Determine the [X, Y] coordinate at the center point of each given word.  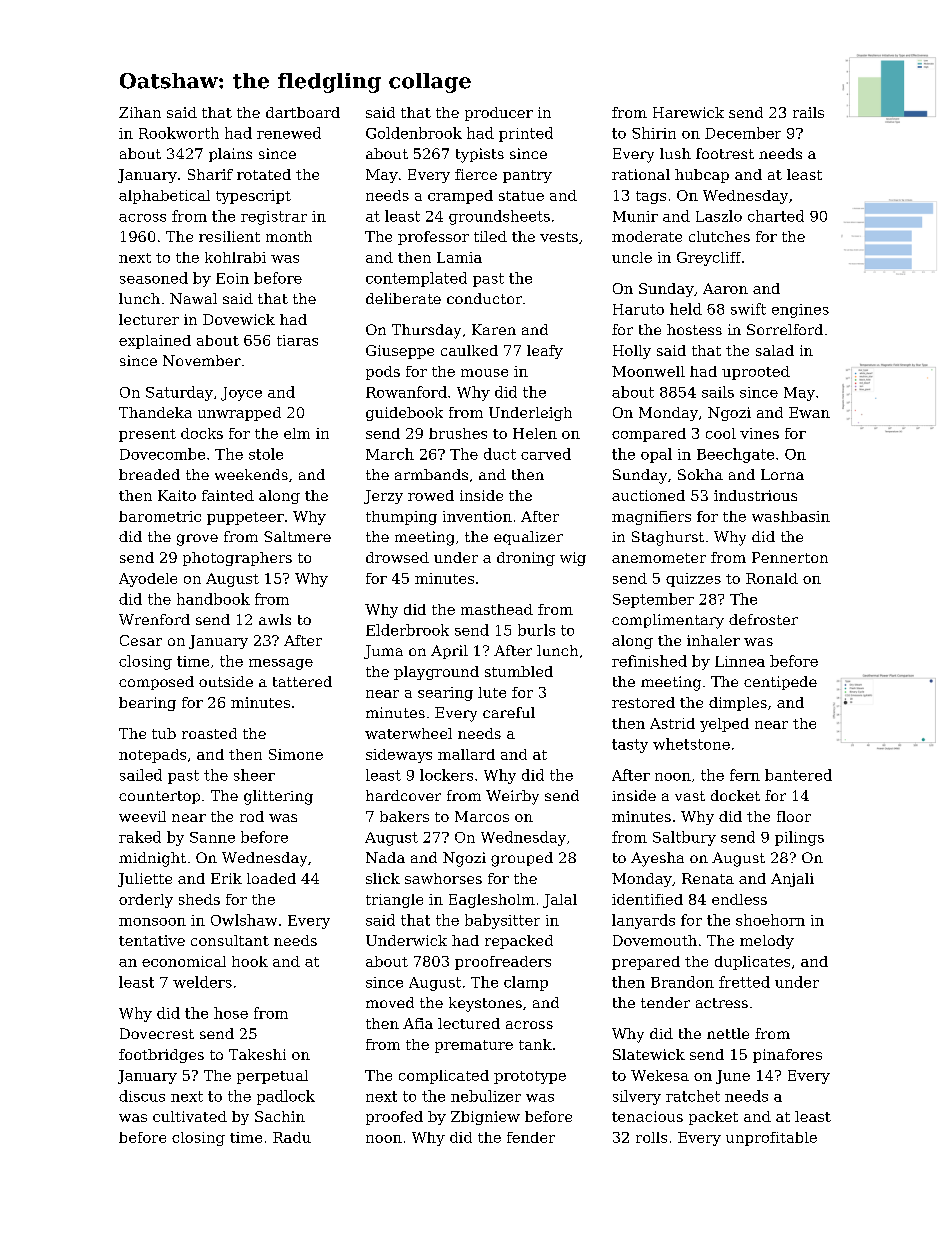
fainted [228, 495]
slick [383, 878]
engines [800, 311]
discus [142, 1096]
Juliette [145, 880]
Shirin [654, 133]
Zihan [140, 112]
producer [499, 114]
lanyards [643, 921]
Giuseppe [400, 352]
